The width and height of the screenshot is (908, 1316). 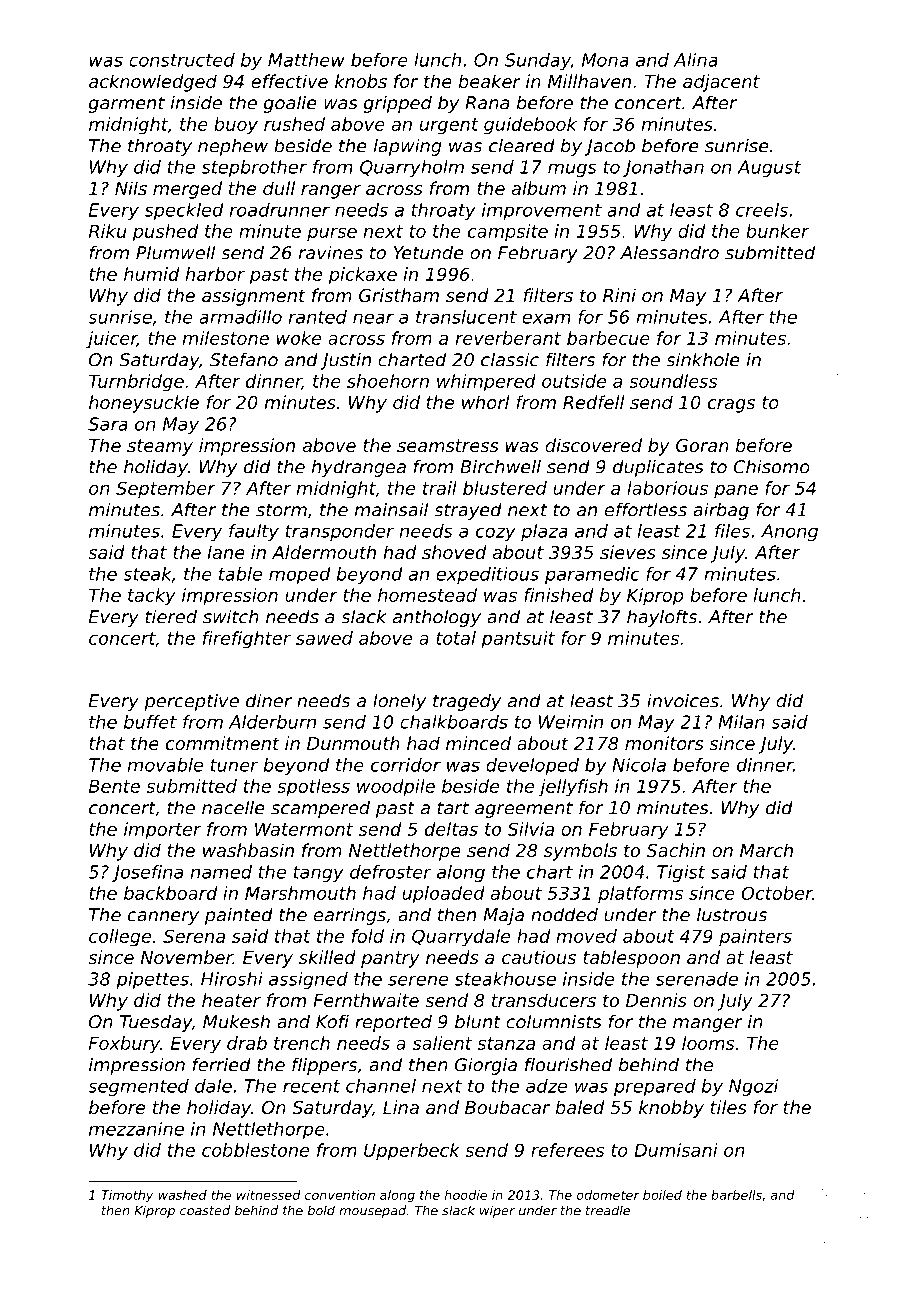 I want to click on wiper, so click(x=497, y=1211).
